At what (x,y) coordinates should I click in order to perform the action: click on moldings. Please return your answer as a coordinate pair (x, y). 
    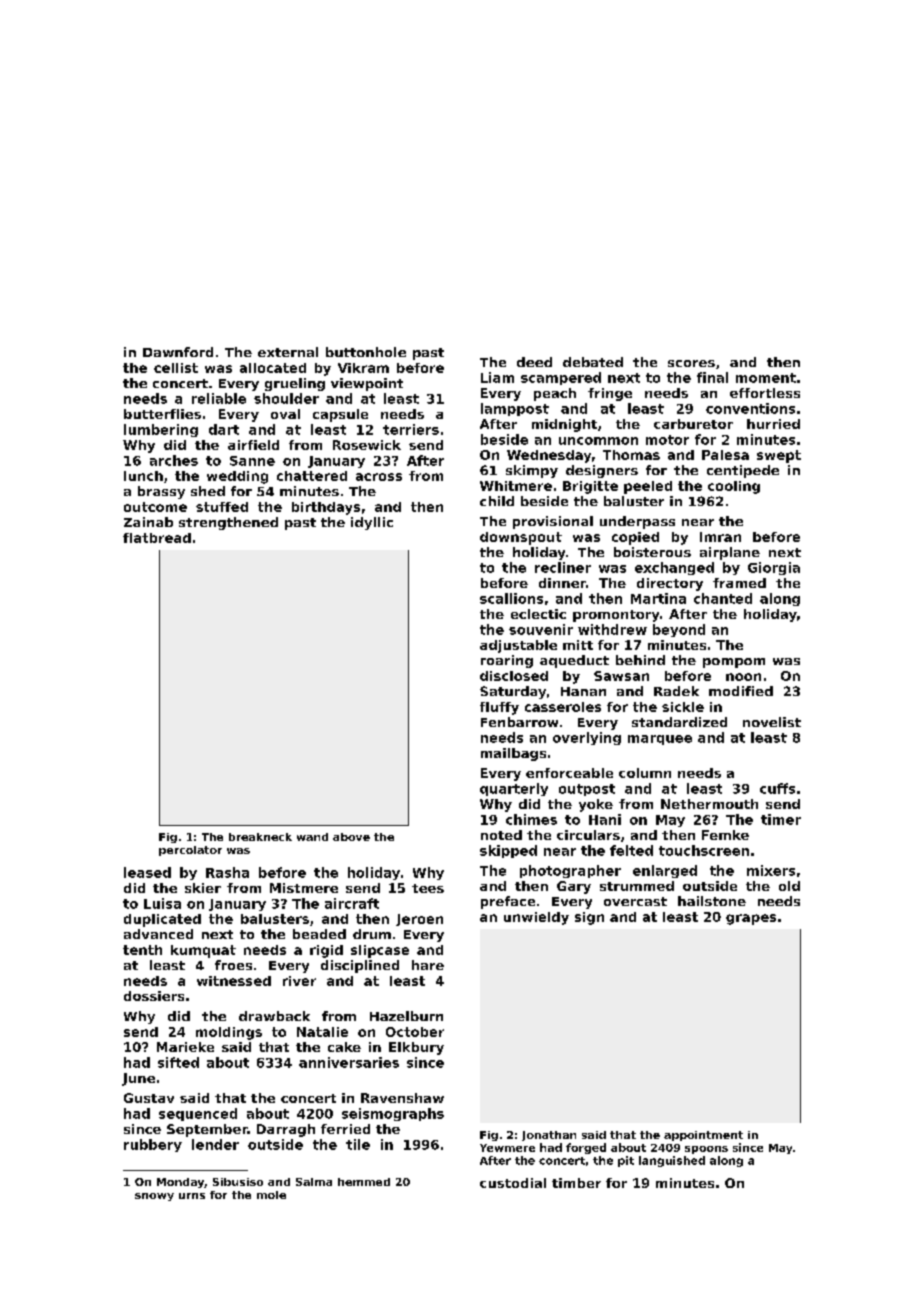
    Looking at the image, I should click on (229, 1033).
